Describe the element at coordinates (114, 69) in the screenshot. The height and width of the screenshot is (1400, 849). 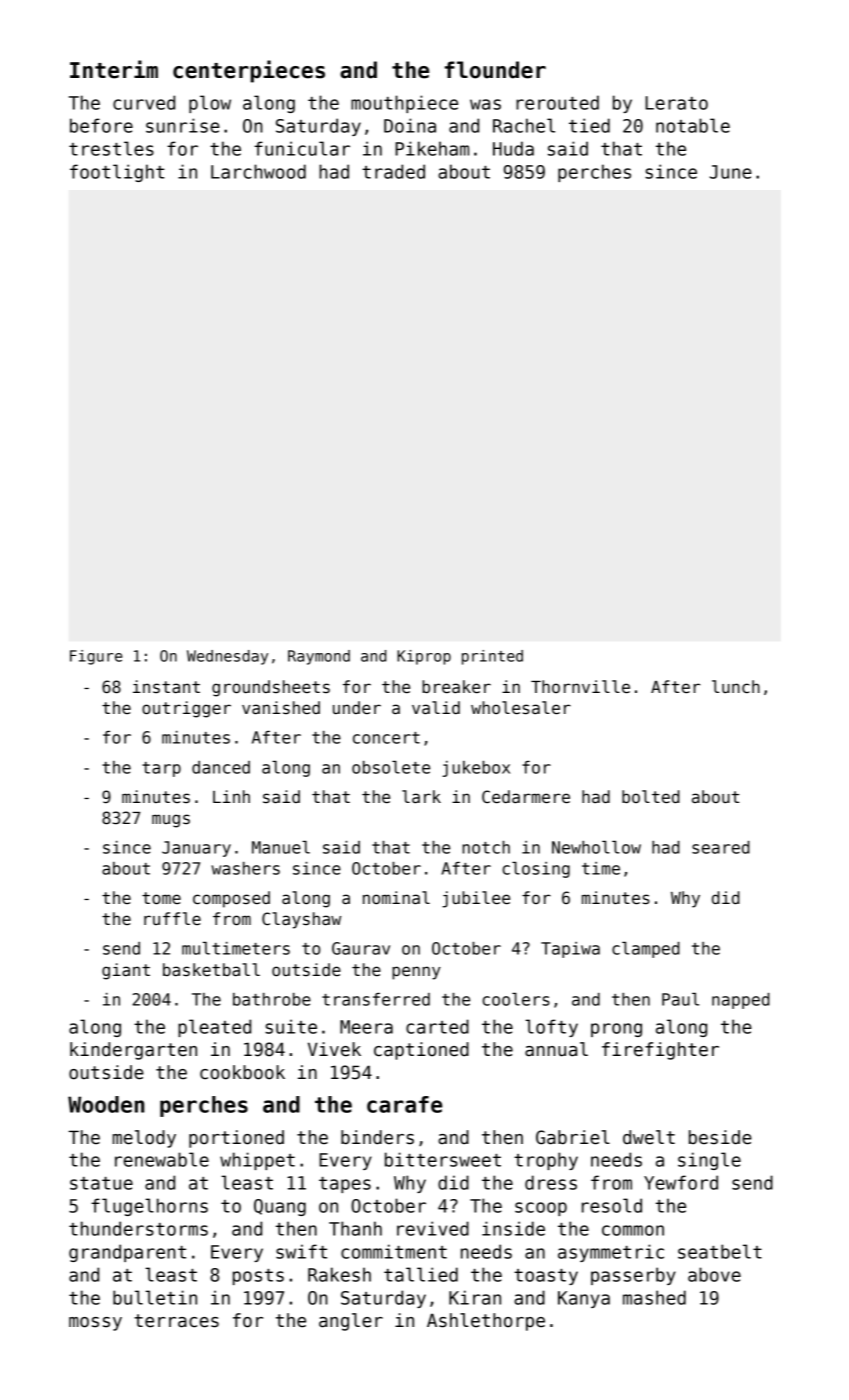
I see `Interim` at that location.
